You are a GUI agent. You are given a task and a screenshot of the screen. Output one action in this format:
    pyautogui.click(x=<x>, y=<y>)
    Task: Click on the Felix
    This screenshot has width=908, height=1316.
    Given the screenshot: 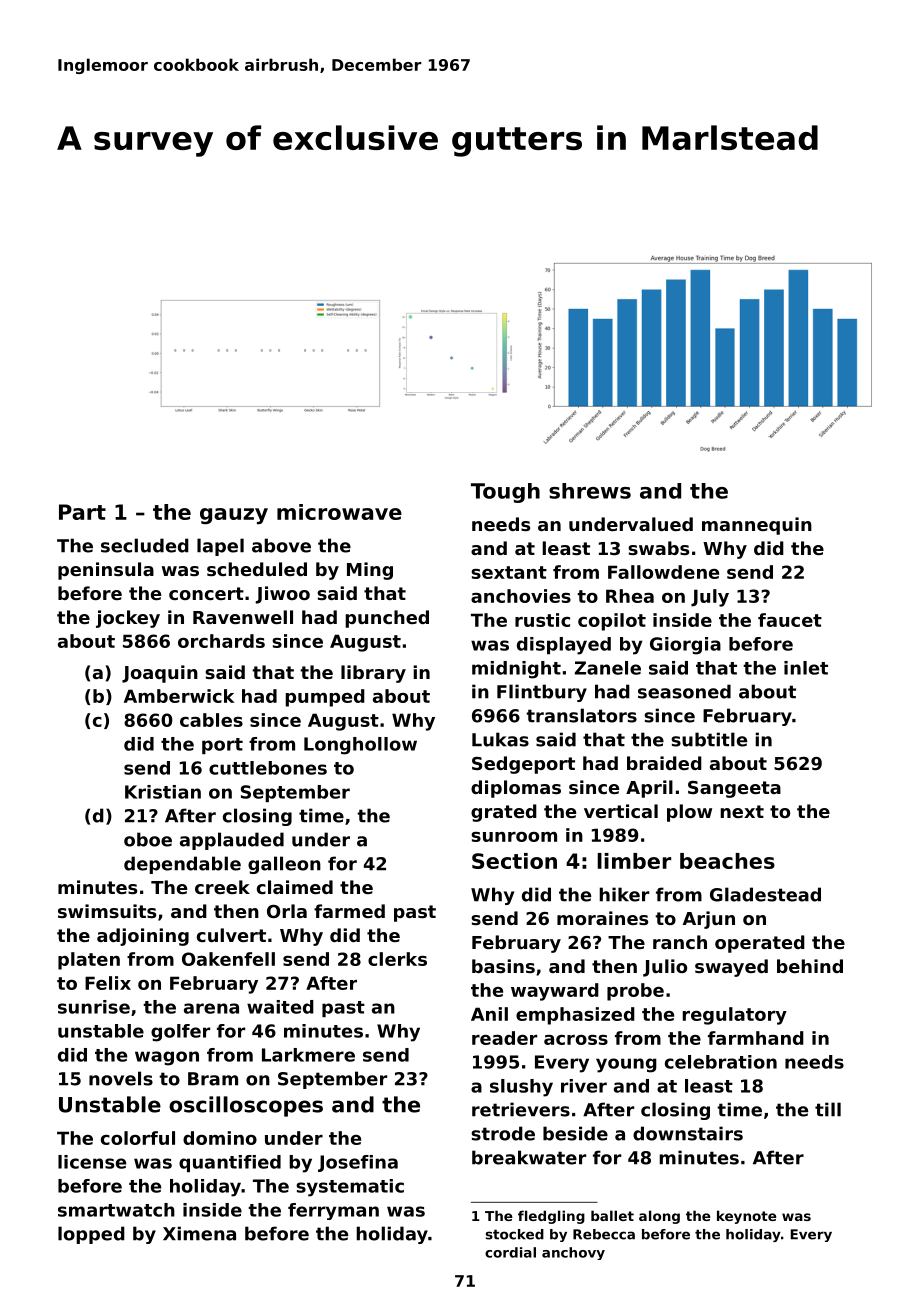 What is the action you would take?
    pyautogui.click(x=108, y=983)
